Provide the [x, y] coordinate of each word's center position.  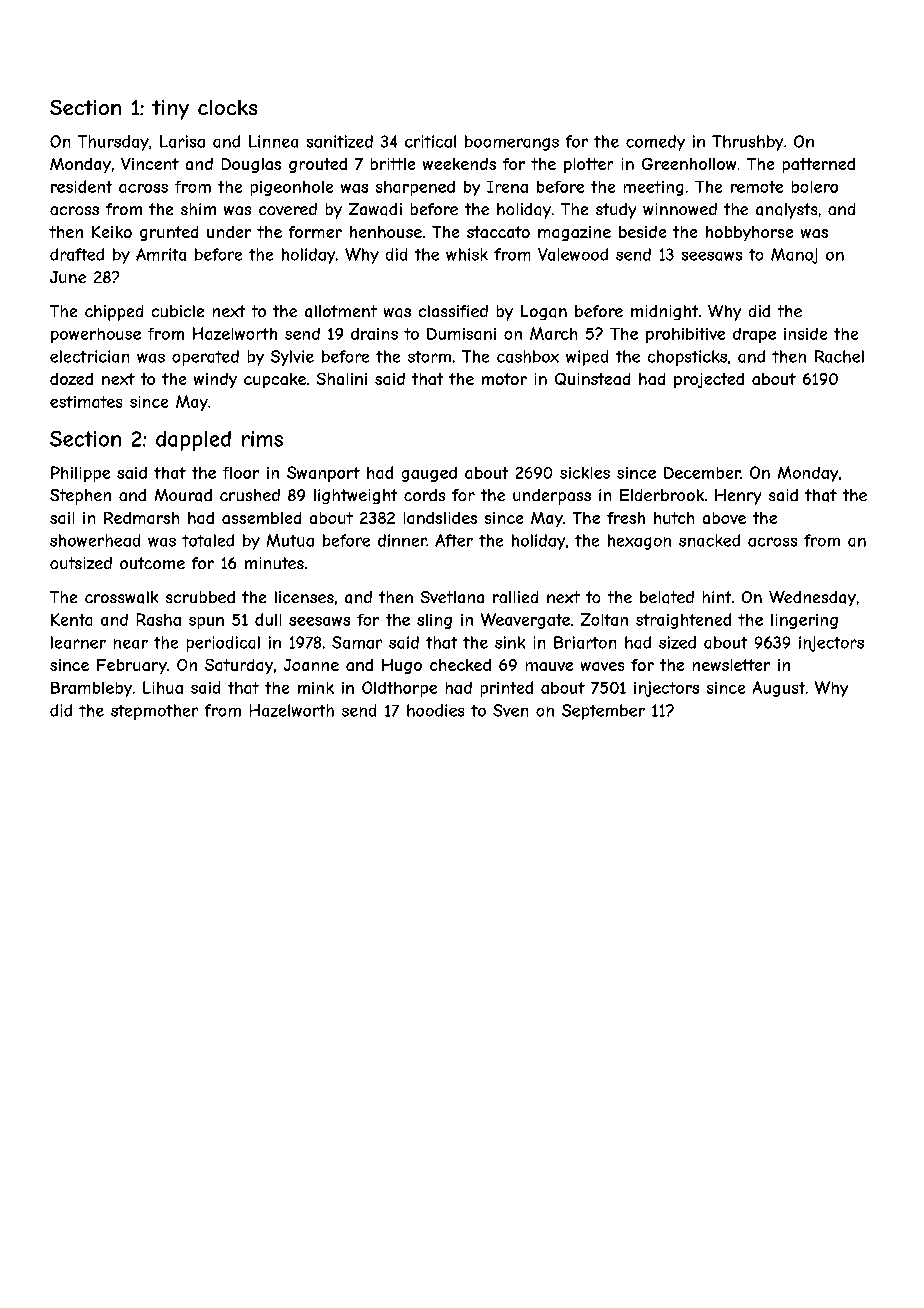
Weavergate [525, 621]
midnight [664, 312]
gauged [429, 474]
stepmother [154, 712]
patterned [819, 165]
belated [667, 597]
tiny [170, 110]
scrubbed [200, 597]
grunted [169, 233]
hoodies [435, 710]
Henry [738, 497]
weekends [459, 164]
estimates [86, 402]
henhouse [386, 232]
